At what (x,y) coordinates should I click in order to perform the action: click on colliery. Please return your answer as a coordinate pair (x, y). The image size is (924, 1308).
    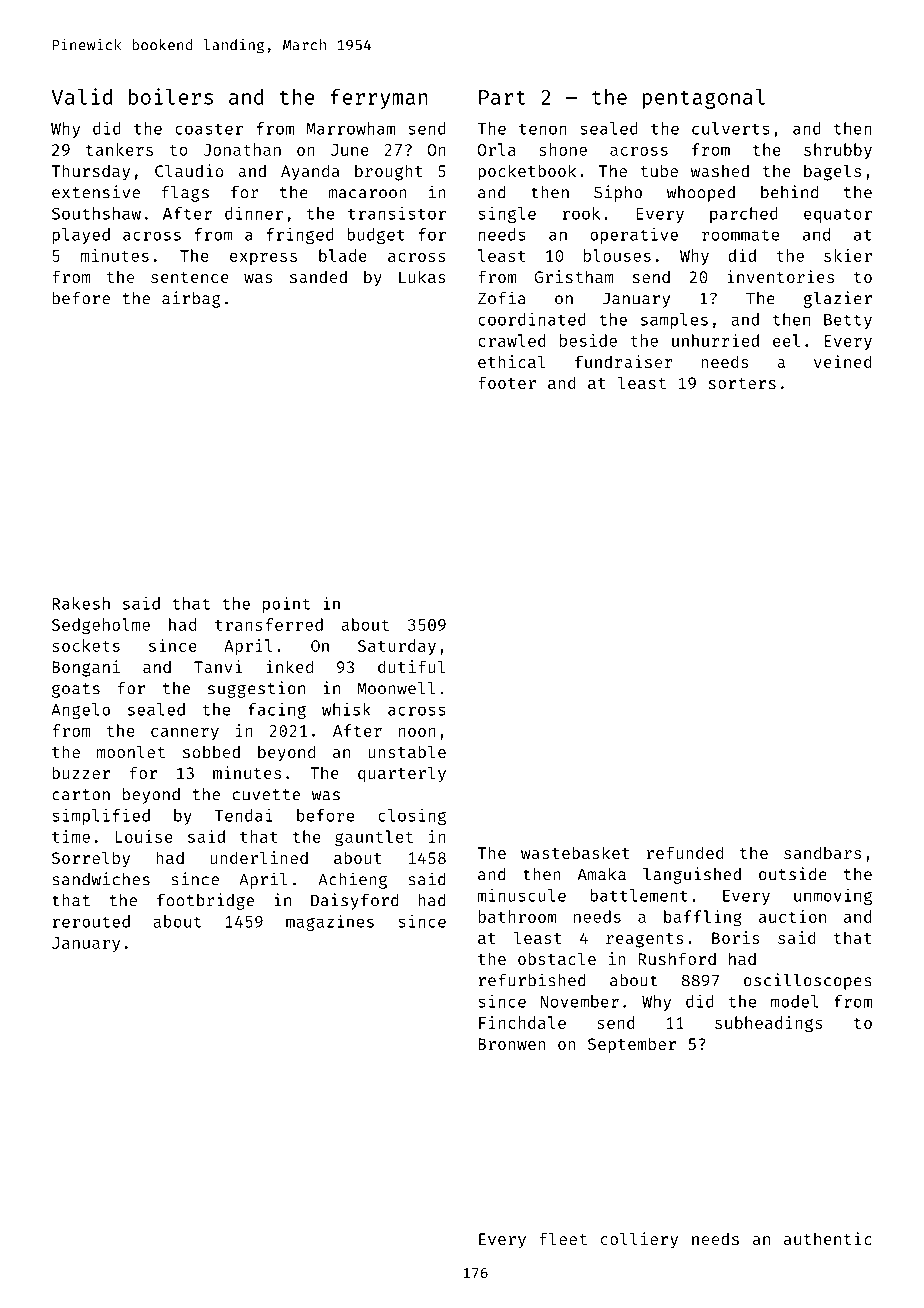
    Looking at the image, I should click on (639, 1240).
